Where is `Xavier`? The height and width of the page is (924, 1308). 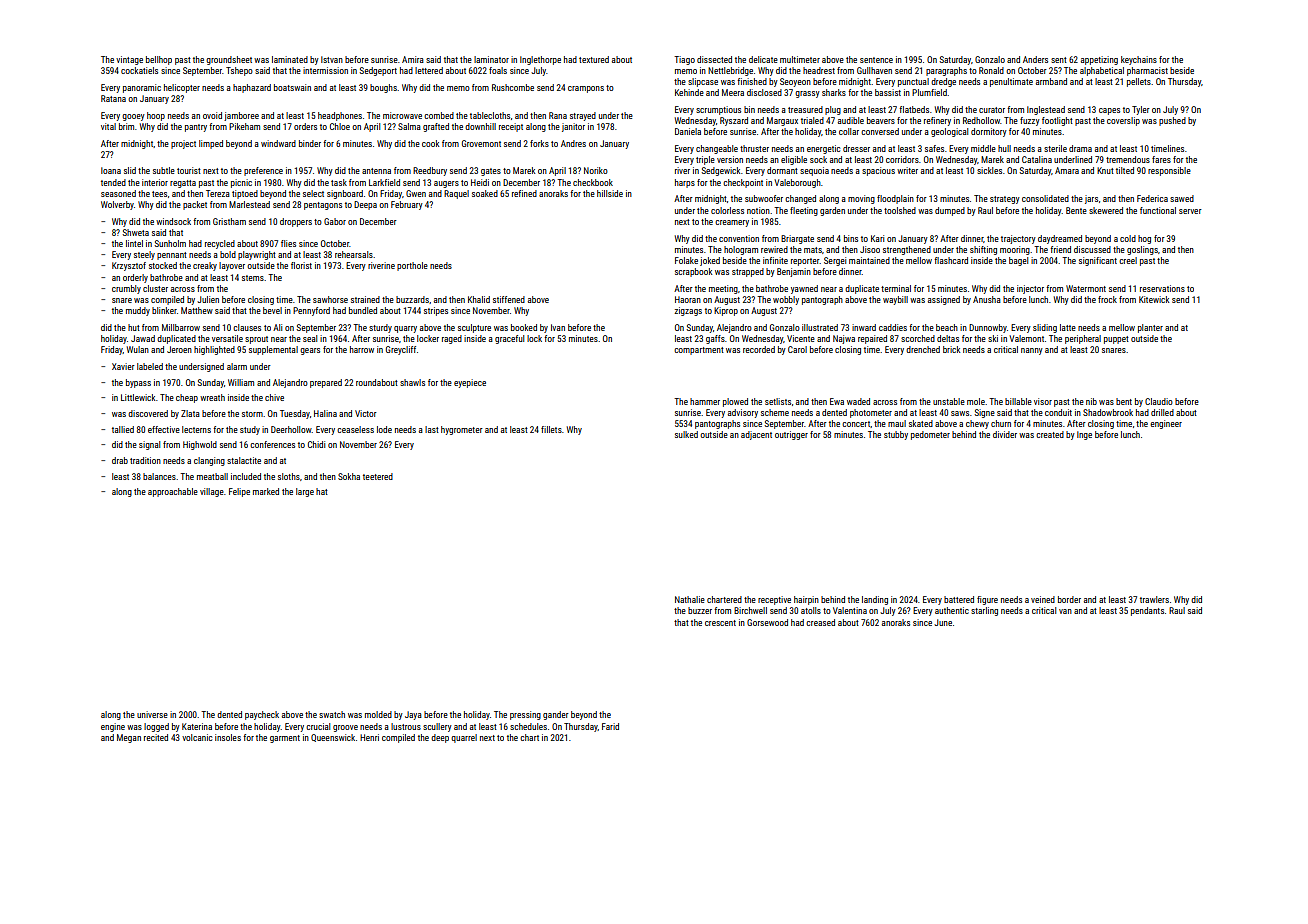
Xavier is located at coordinates (123, 366).
